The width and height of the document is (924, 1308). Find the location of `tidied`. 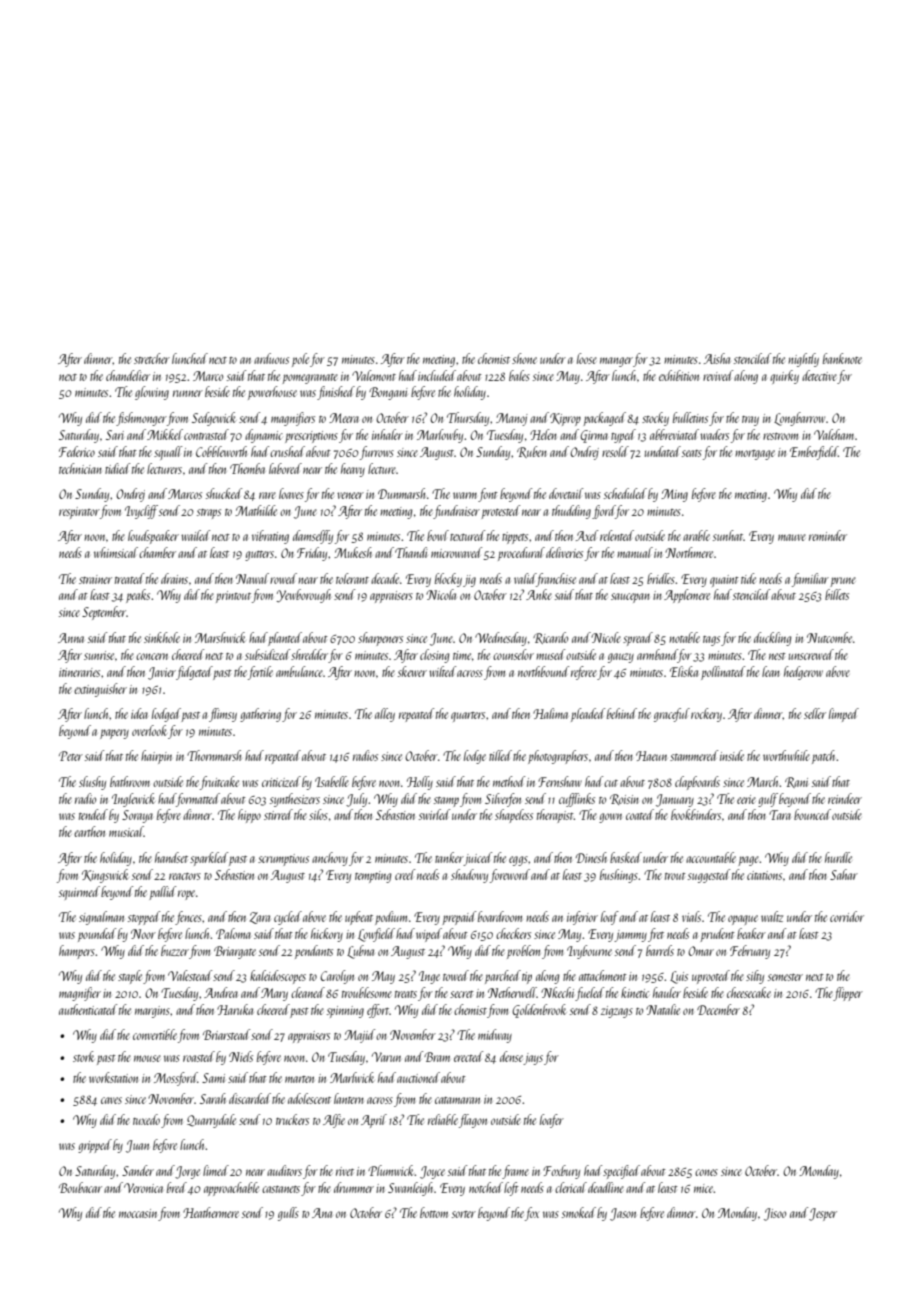

tidied is located at coordinates (117, 468).
